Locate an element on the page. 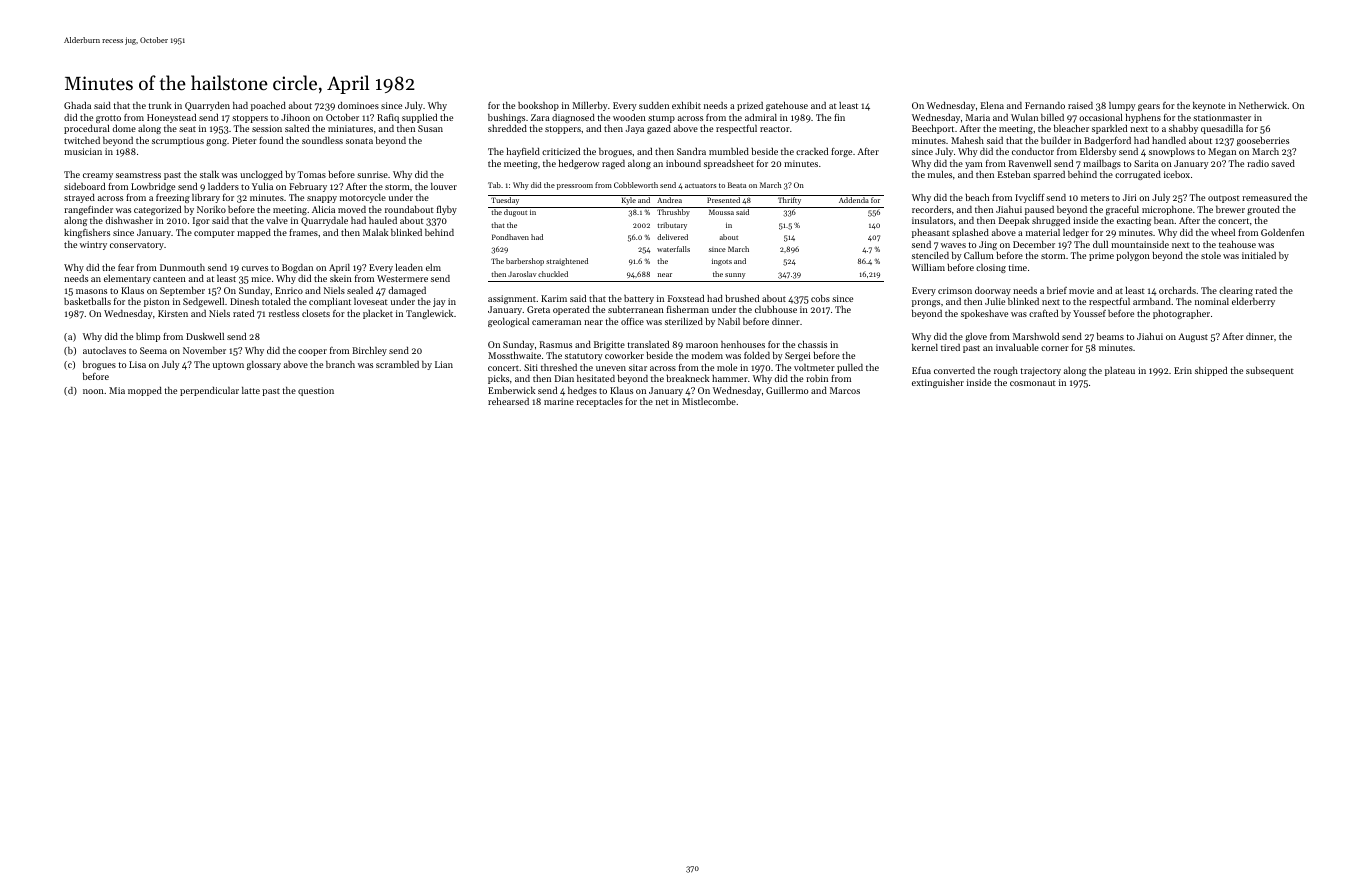 This page has height=887, width=1372. icebox is located at coordinates (1177, 174).
